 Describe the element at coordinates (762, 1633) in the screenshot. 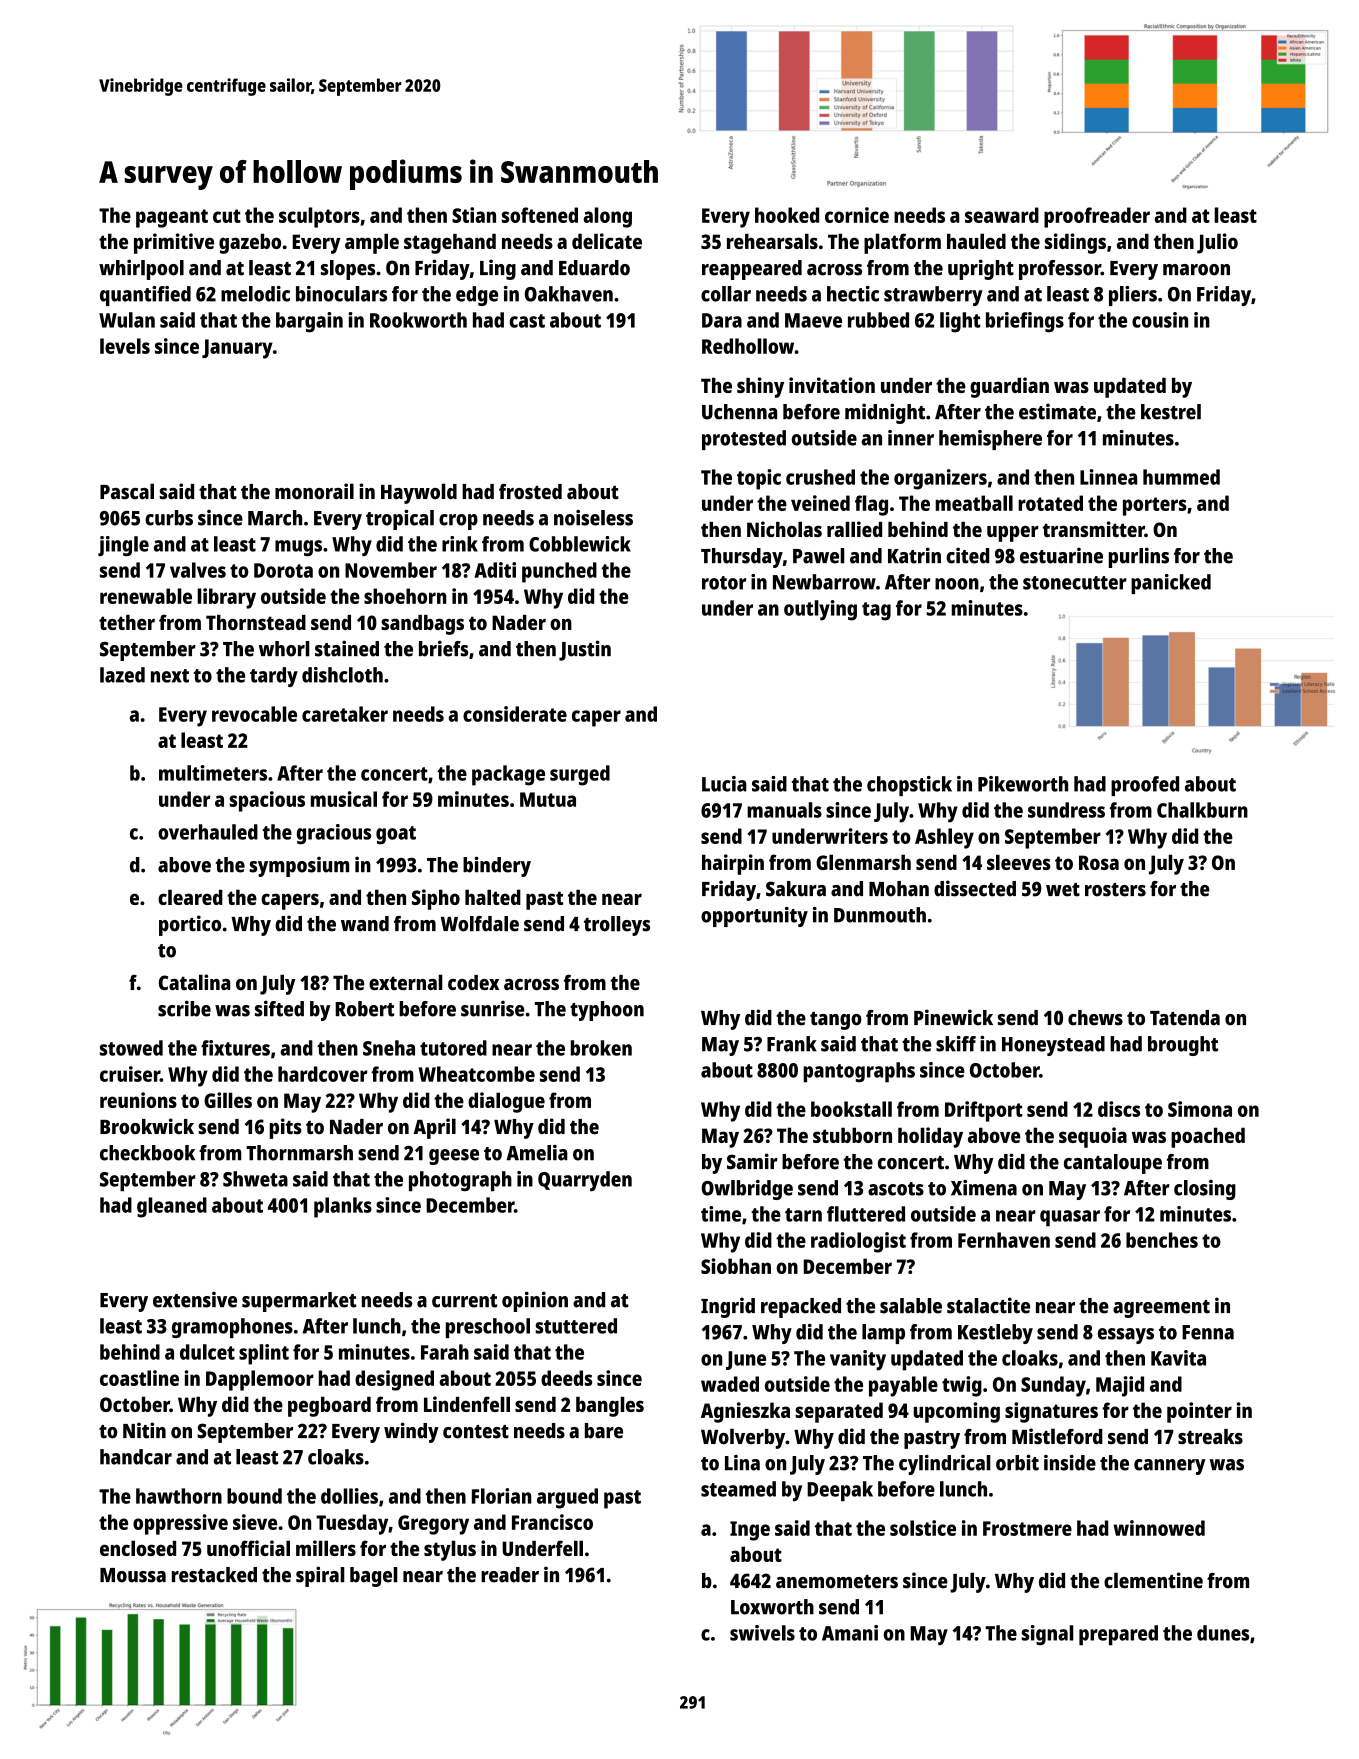

I see `swivels` at that location.
